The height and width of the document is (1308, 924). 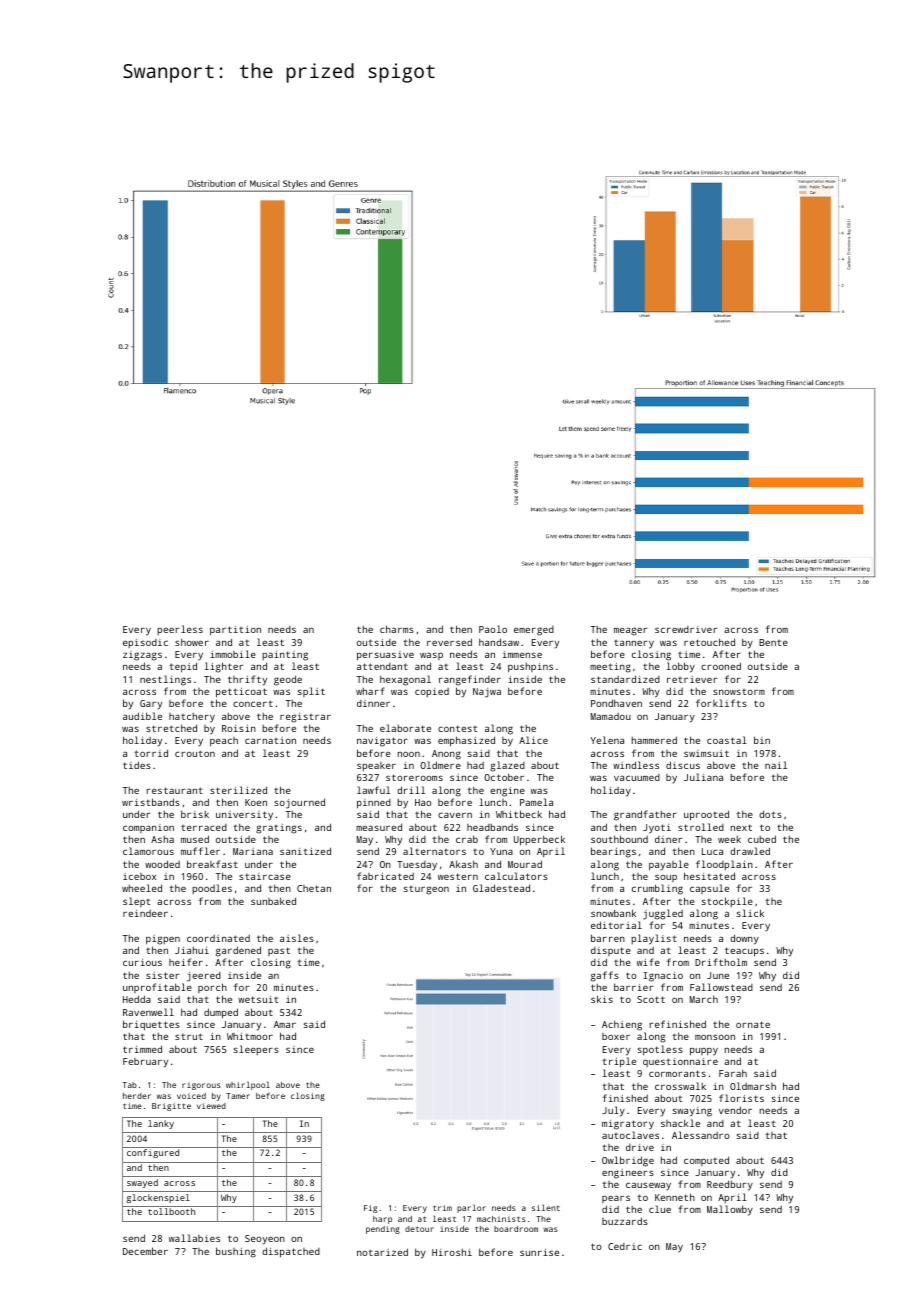 I want to click on glazed, so click(x=507, y=766).
